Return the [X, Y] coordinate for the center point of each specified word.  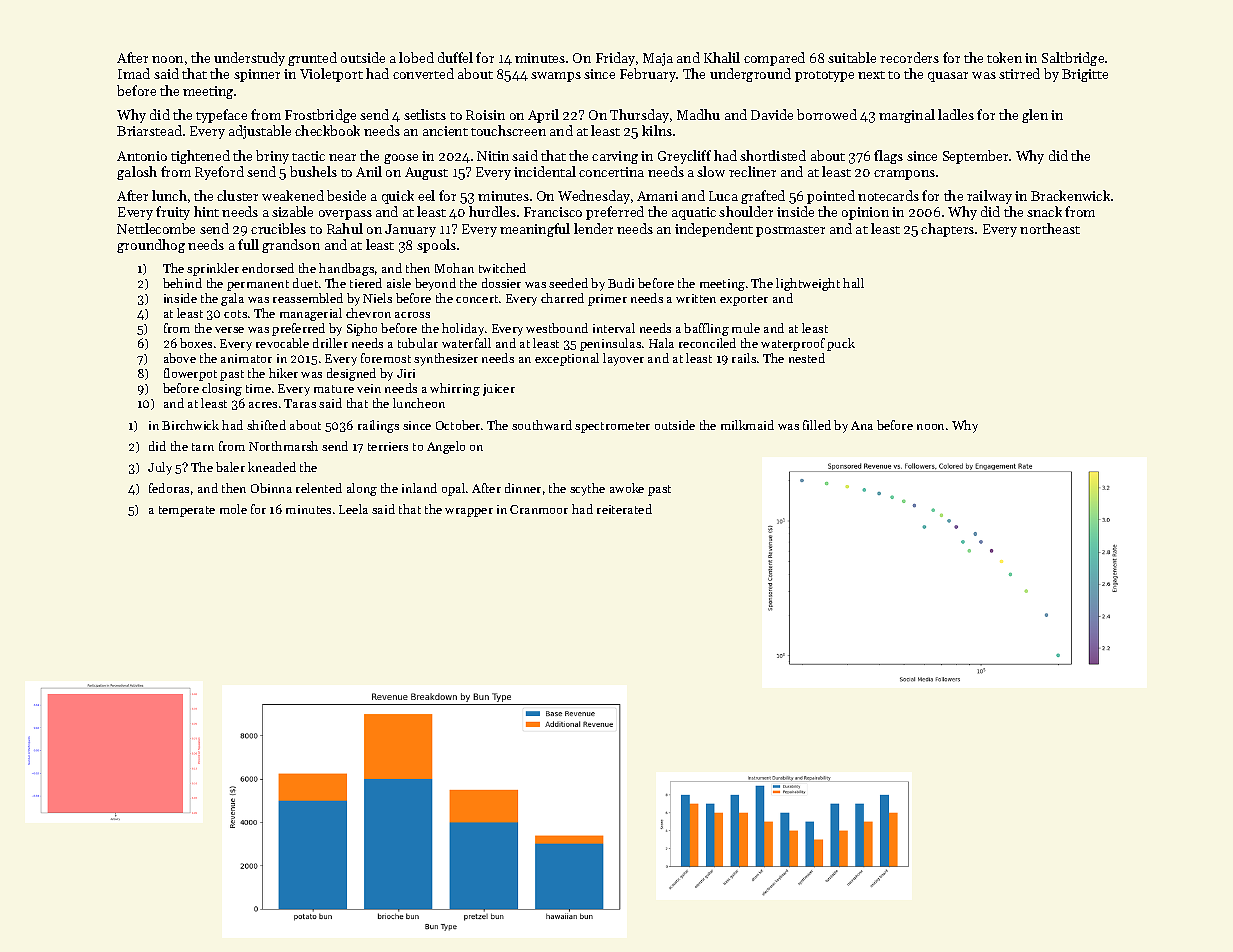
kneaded [272, 467]
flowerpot [190, 374]
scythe [587, 489]
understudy [249, 59]
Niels [377, 298]
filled [817, 425]
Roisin [485, 115]
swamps [556, 77]
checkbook [327, 130]
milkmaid [747, 425]
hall [853, 283]
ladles [956, 114]
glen [1035, 116]
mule [746, 328]
